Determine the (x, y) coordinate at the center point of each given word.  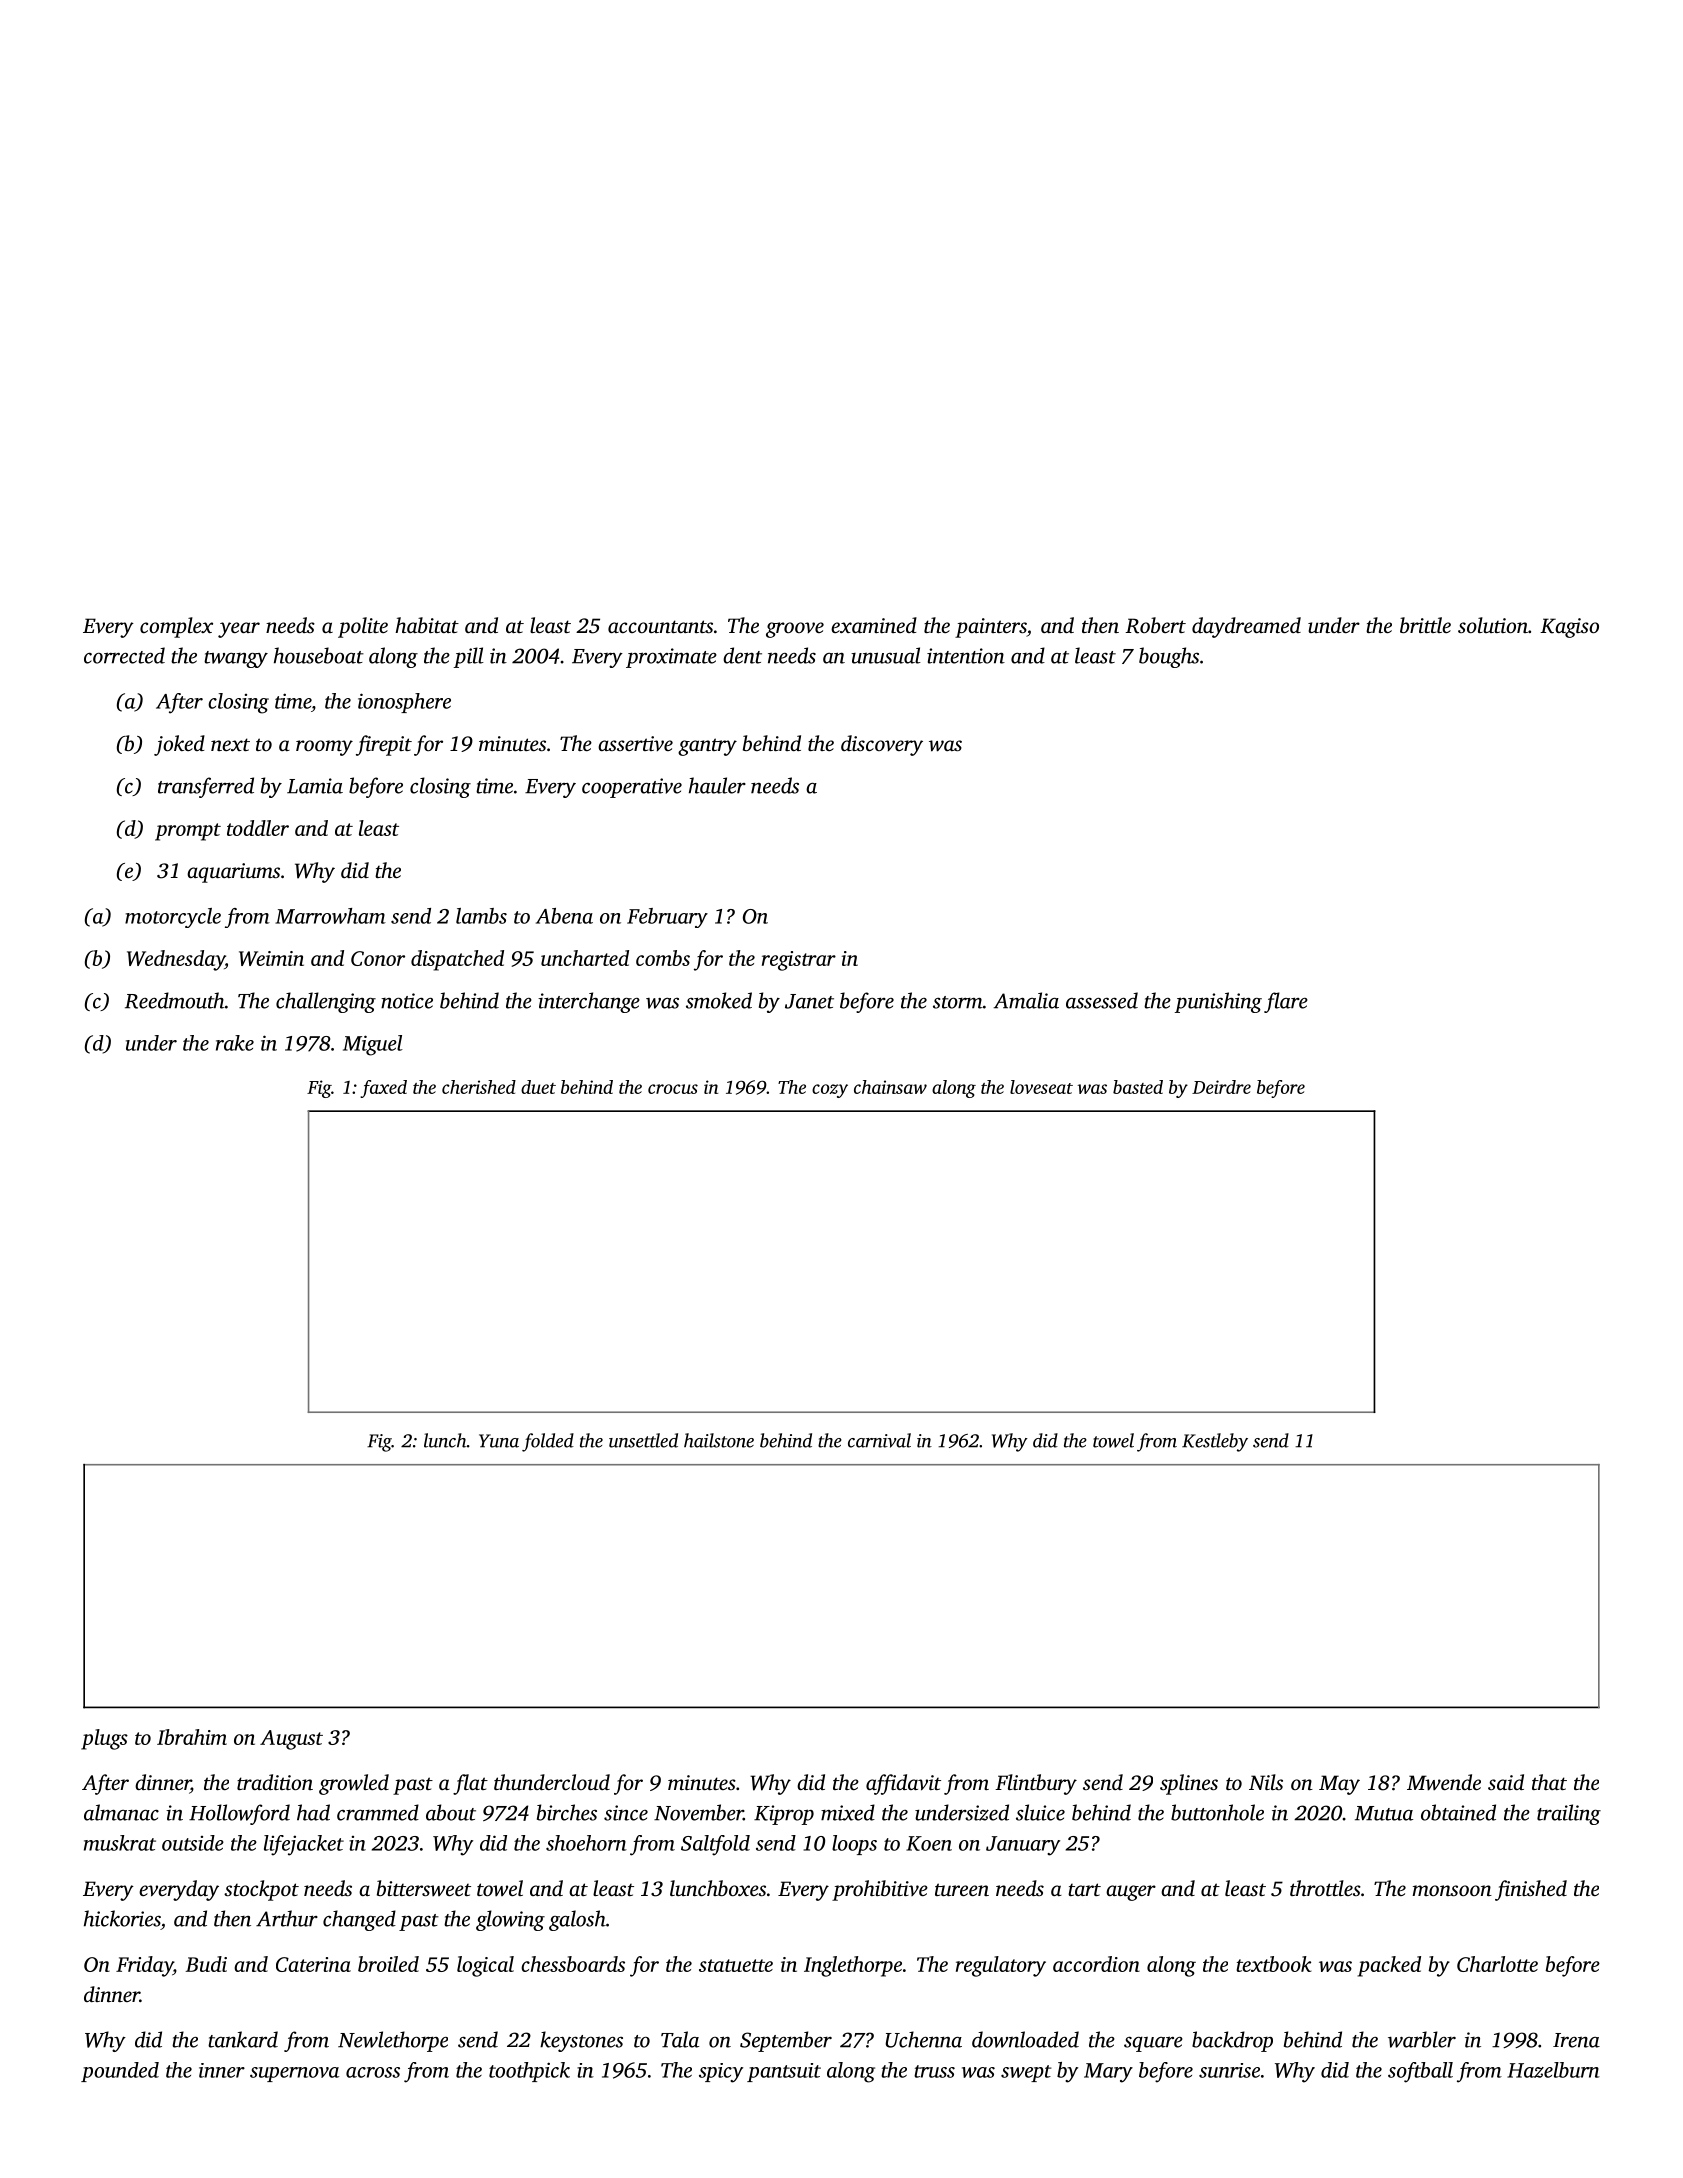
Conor (378, 958)
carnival (879, 1440)
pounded (120, 2072)
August (291, 1740)
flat (470, 1784)
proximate (671, 658)
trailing (1569, 1814)
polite (363, 627)
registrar (799, 961)
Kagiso (1569, 628)
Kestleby (1215, 1442)
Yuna (499, 1441)
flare (1286, 1002)
